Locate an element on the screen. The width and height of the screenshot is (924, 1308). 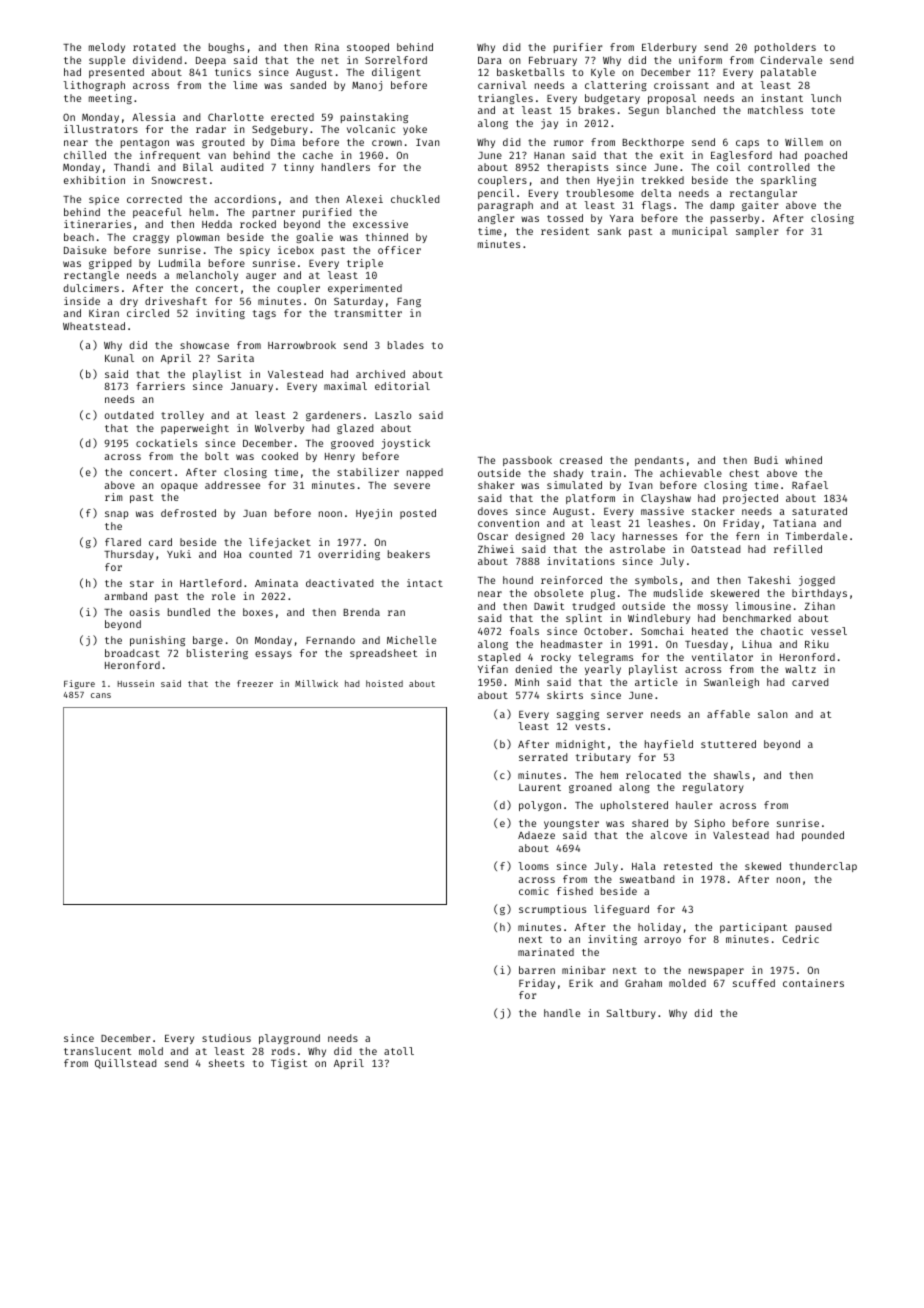
convention is located at coordinates (508, 523).
